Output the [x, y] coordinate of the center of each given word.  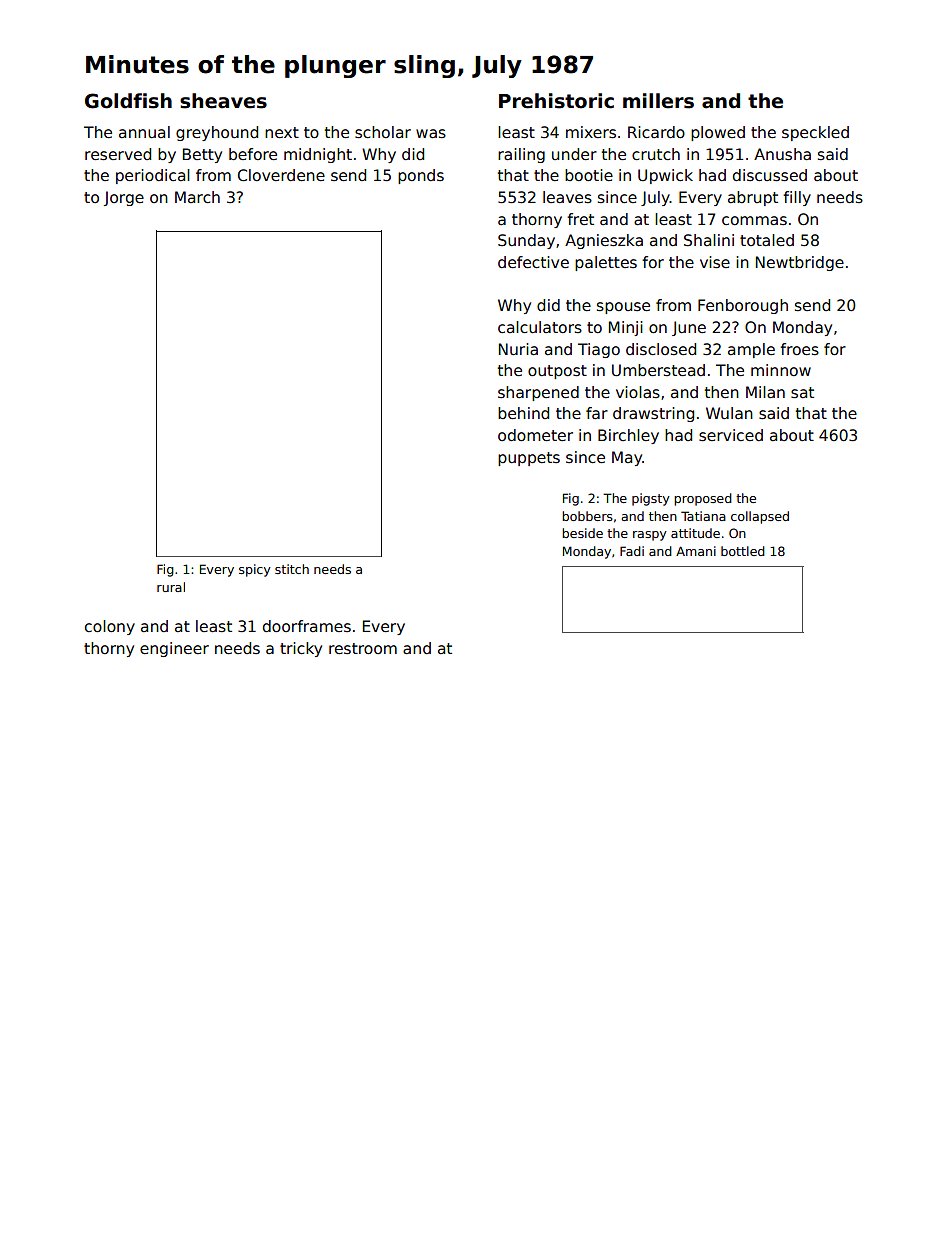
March [197, 197]
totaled [767, 240]
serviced [731, 435]
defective [533, 262]
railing [521, 155]
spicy [255, 570]
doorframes [307, 626]
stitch [292, 569]
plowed [718, 133]
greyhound [217, 133]
